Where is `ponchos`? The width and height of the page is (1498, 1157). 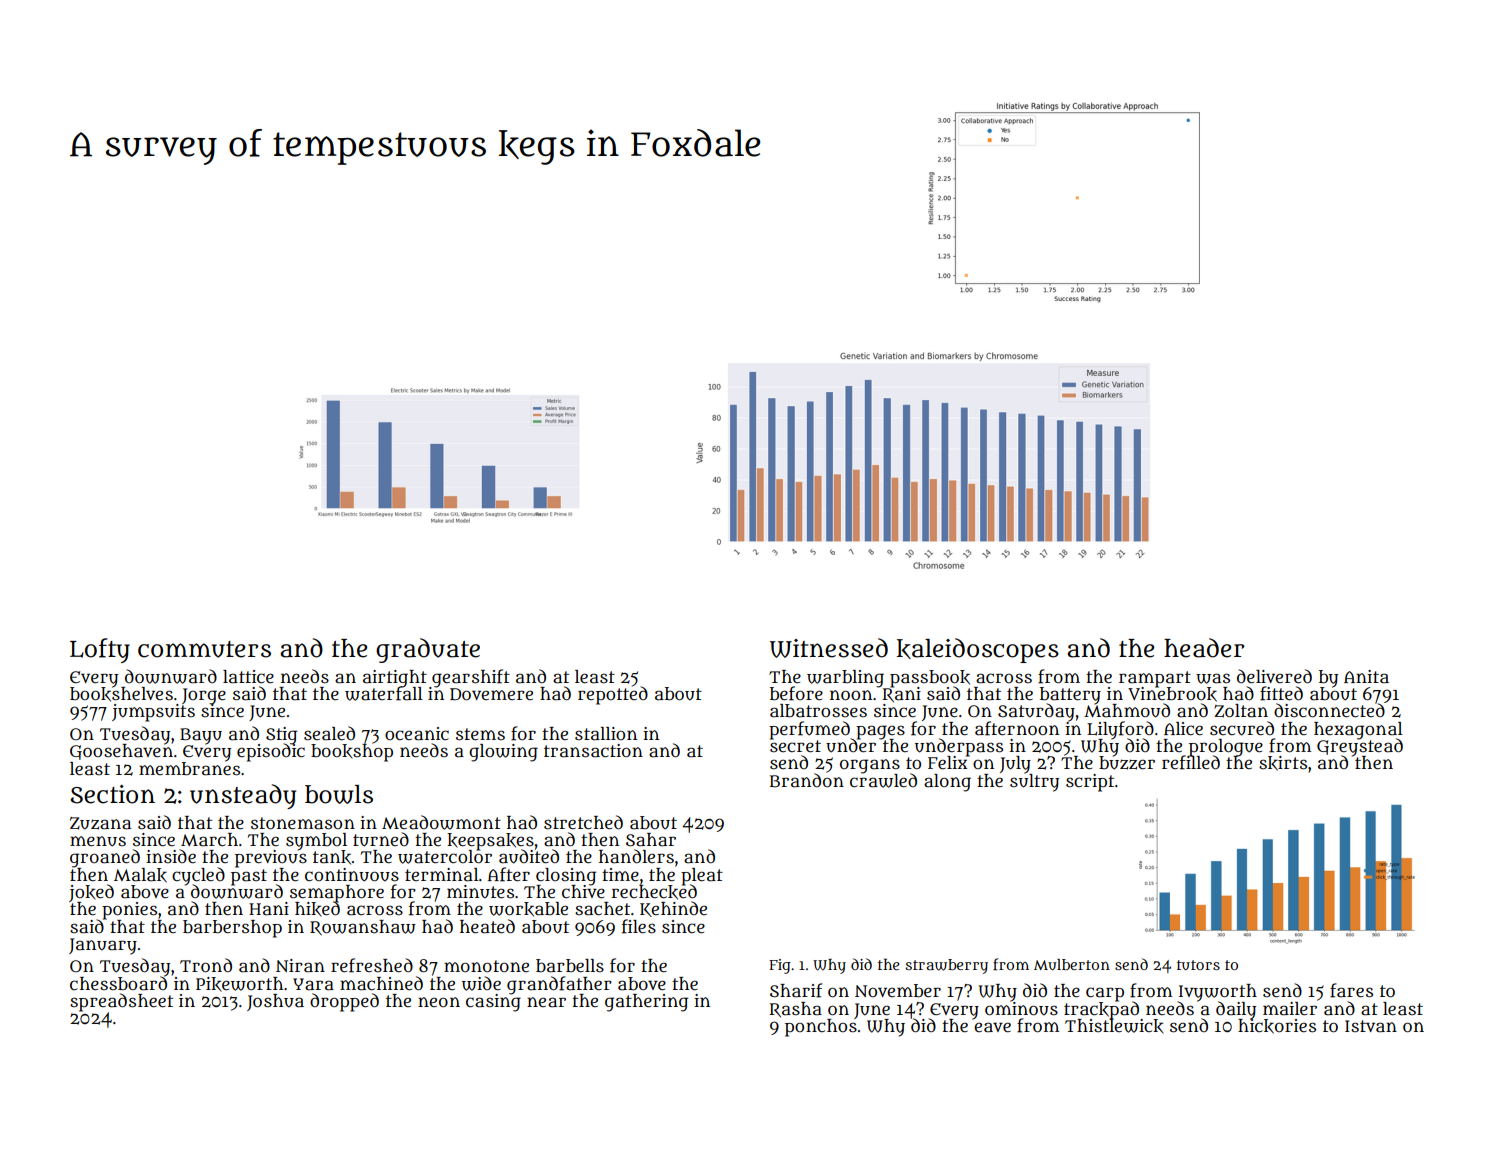
ponchos is located at coordinates (821, 1028).
